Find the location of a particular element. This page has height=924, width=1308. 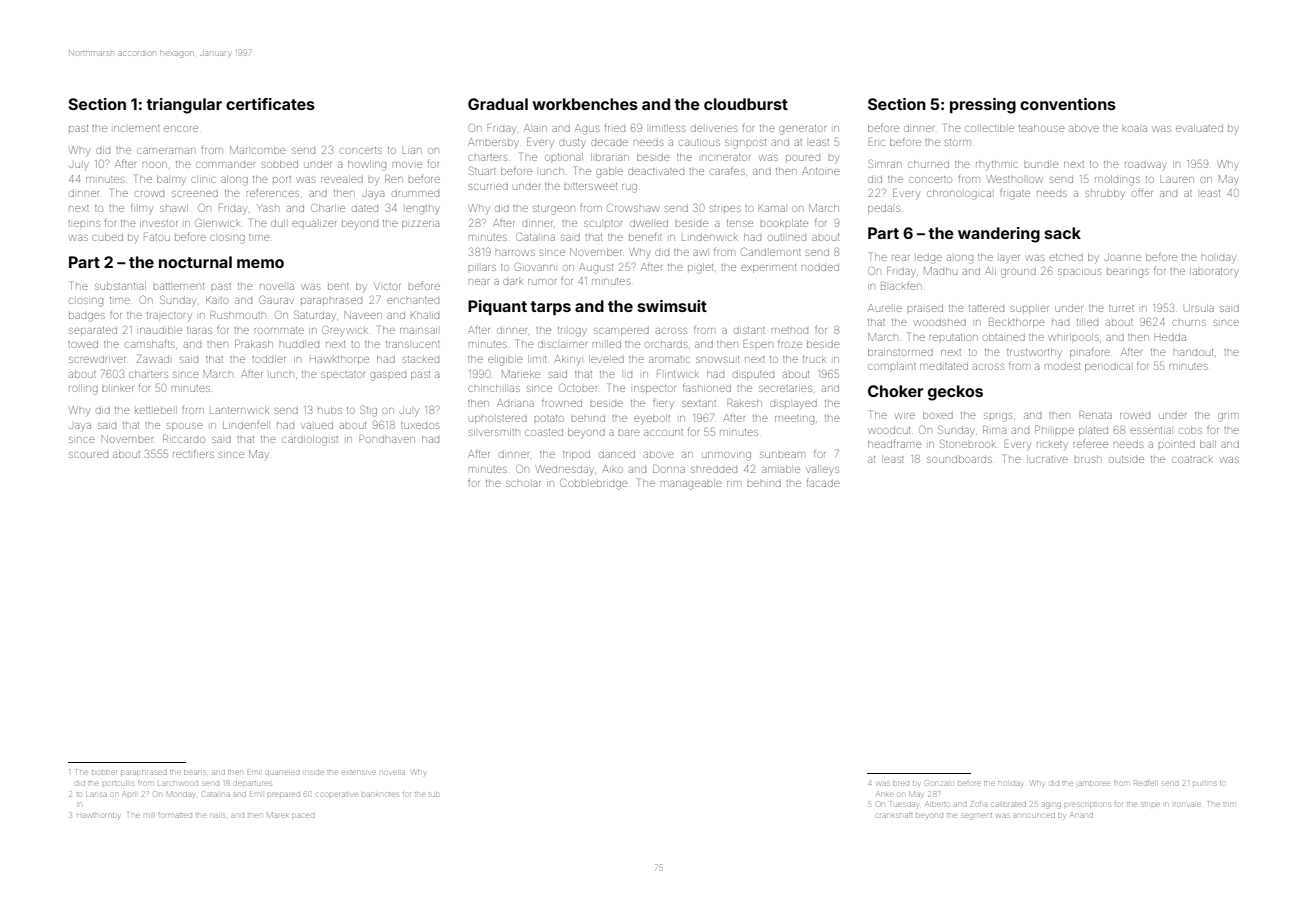

rectifiers is located at coordinates (193, 453).
